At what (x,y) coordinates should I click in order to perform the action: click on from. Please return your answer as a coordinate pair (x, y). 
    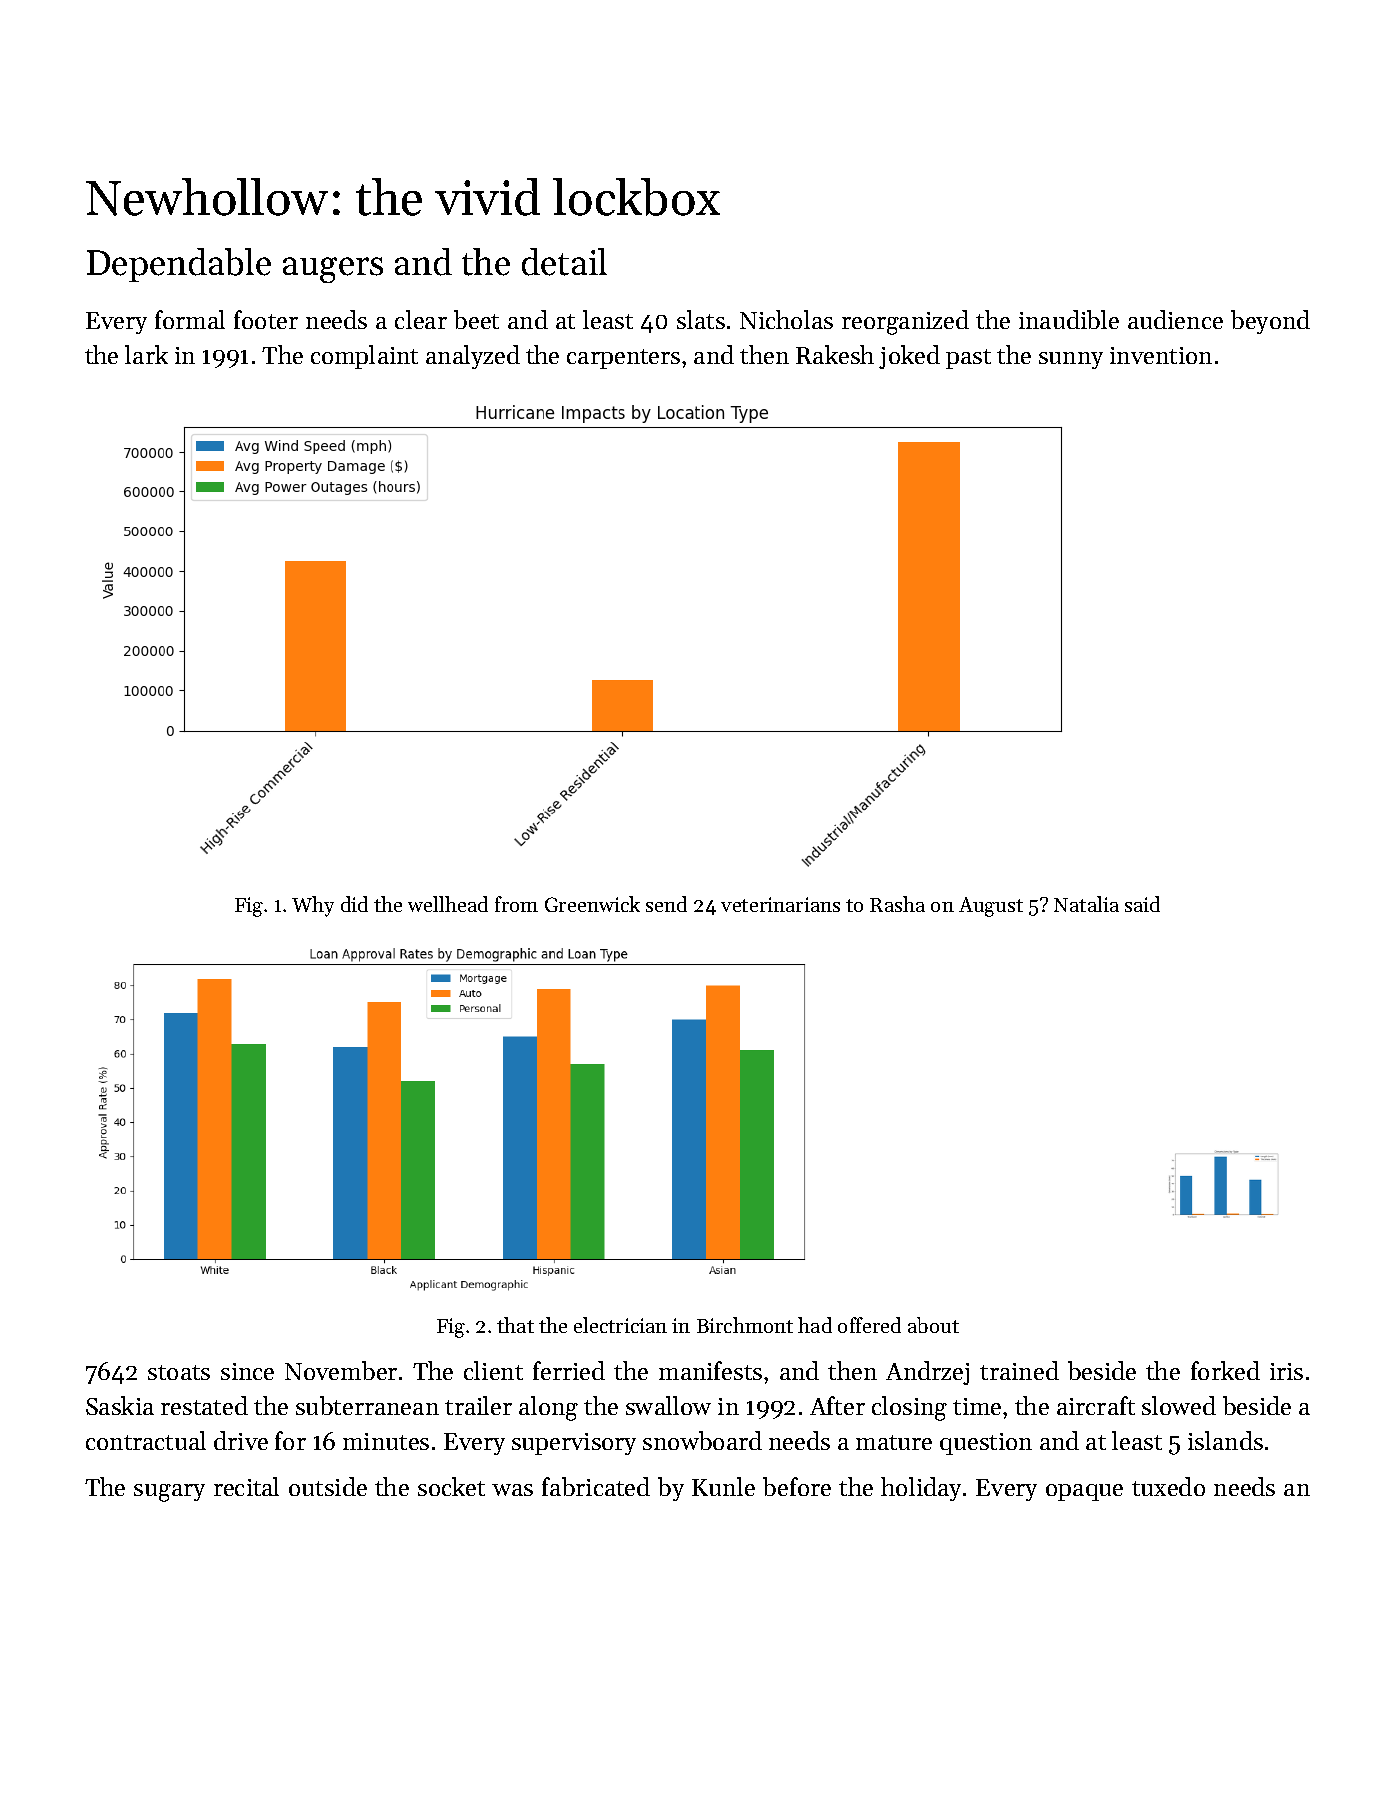
    Looking at the image, I should click on (516, 904).
